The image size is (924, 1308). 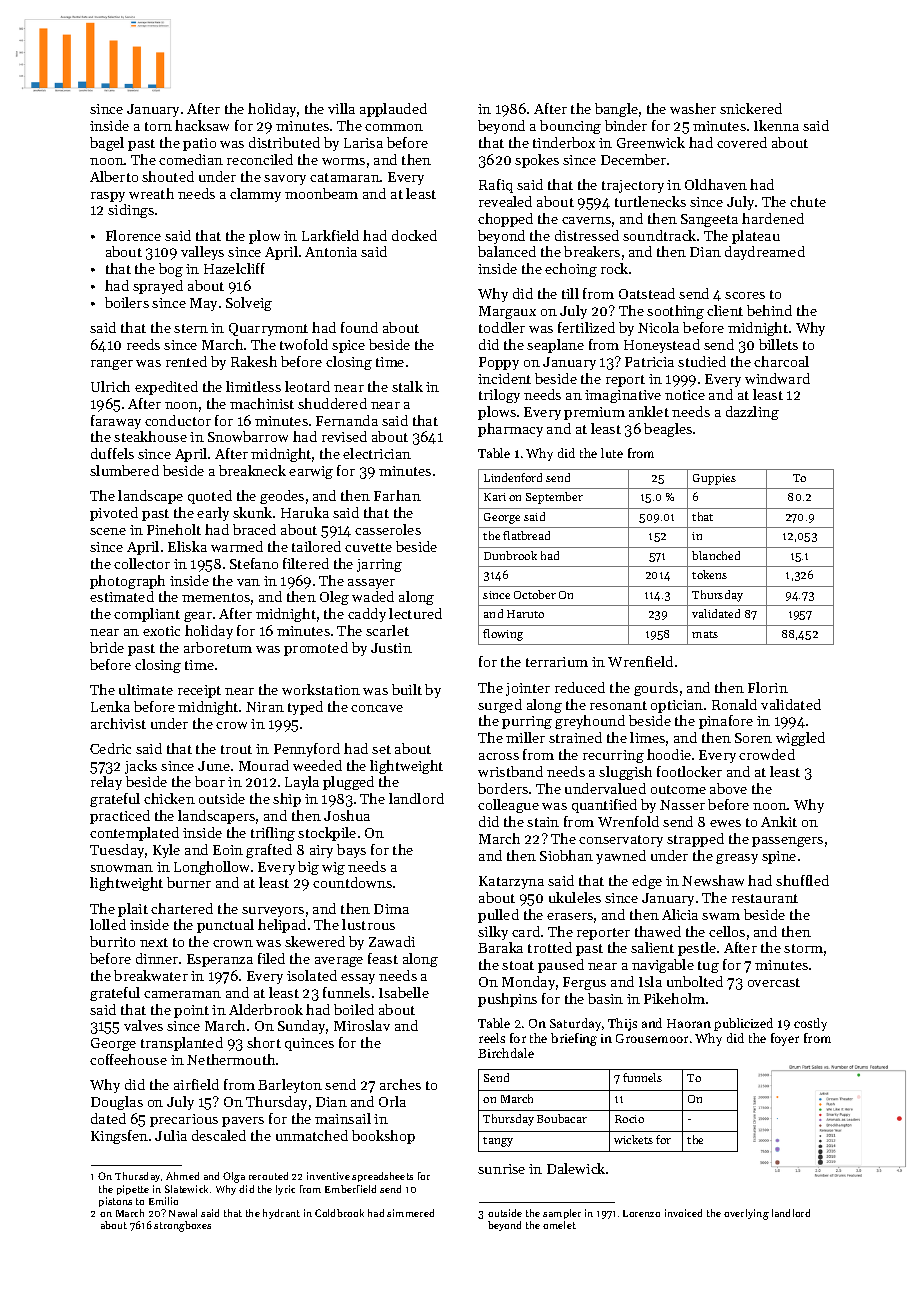 I want to click on expedited, so click(x=166, y=388).
